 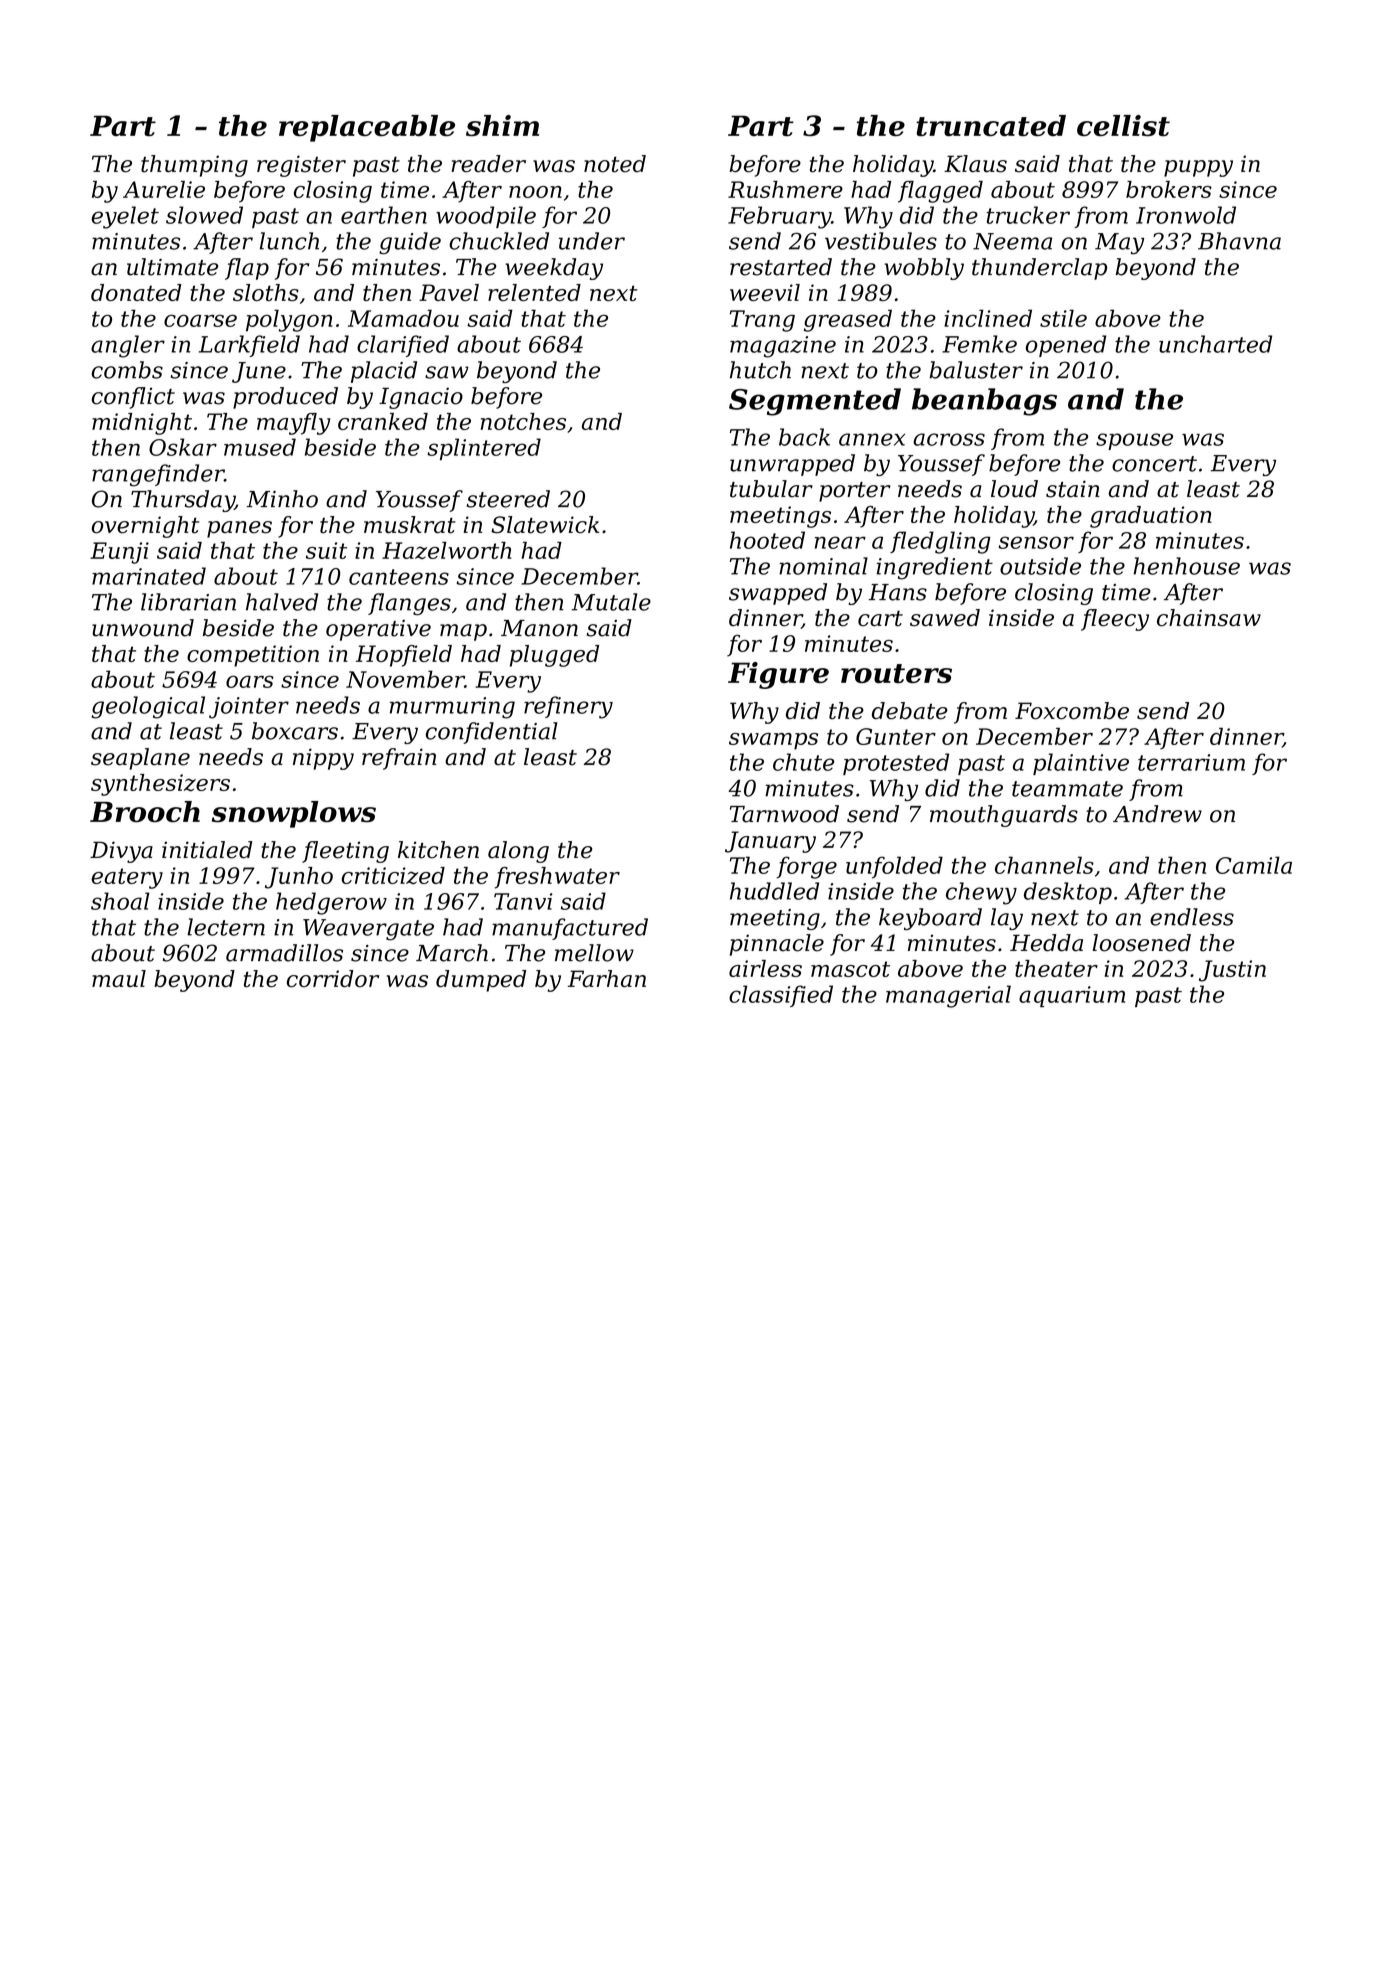 I want to click on cellist, so click(x=1123, y=125).
